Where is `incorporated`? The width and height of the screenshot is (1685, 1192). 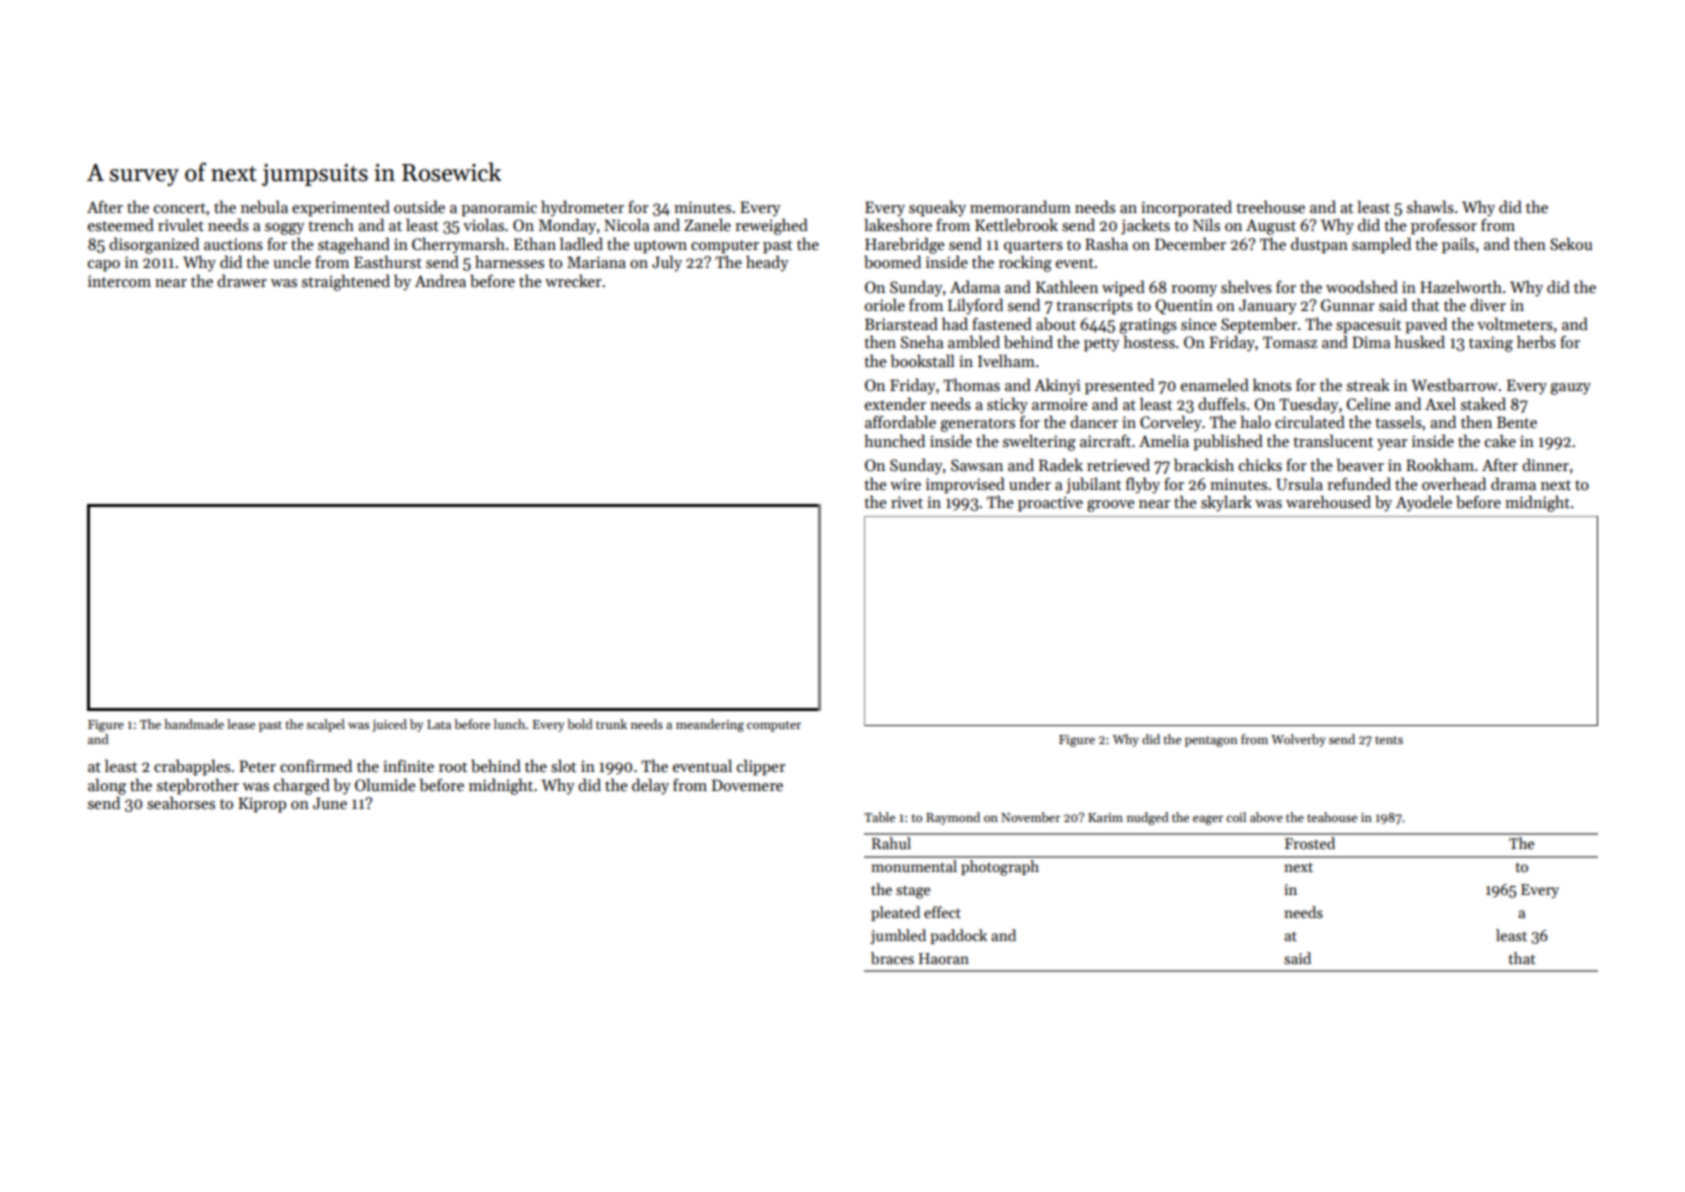
incorporated is located at coordinates (1186, 208).
